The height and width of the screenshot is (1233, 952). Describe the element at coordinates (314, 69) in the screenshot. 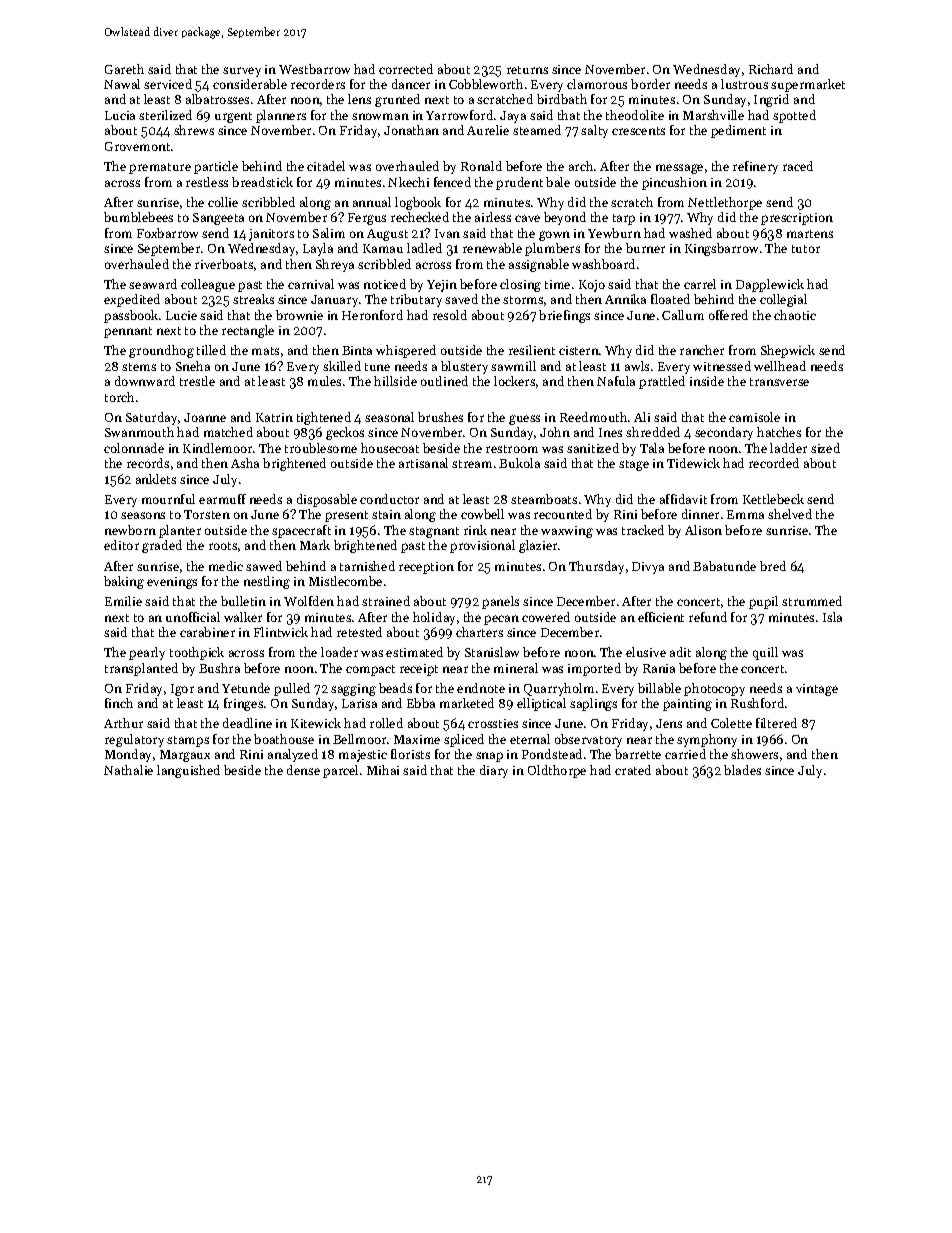

I see `Westbarrow` at that location.
